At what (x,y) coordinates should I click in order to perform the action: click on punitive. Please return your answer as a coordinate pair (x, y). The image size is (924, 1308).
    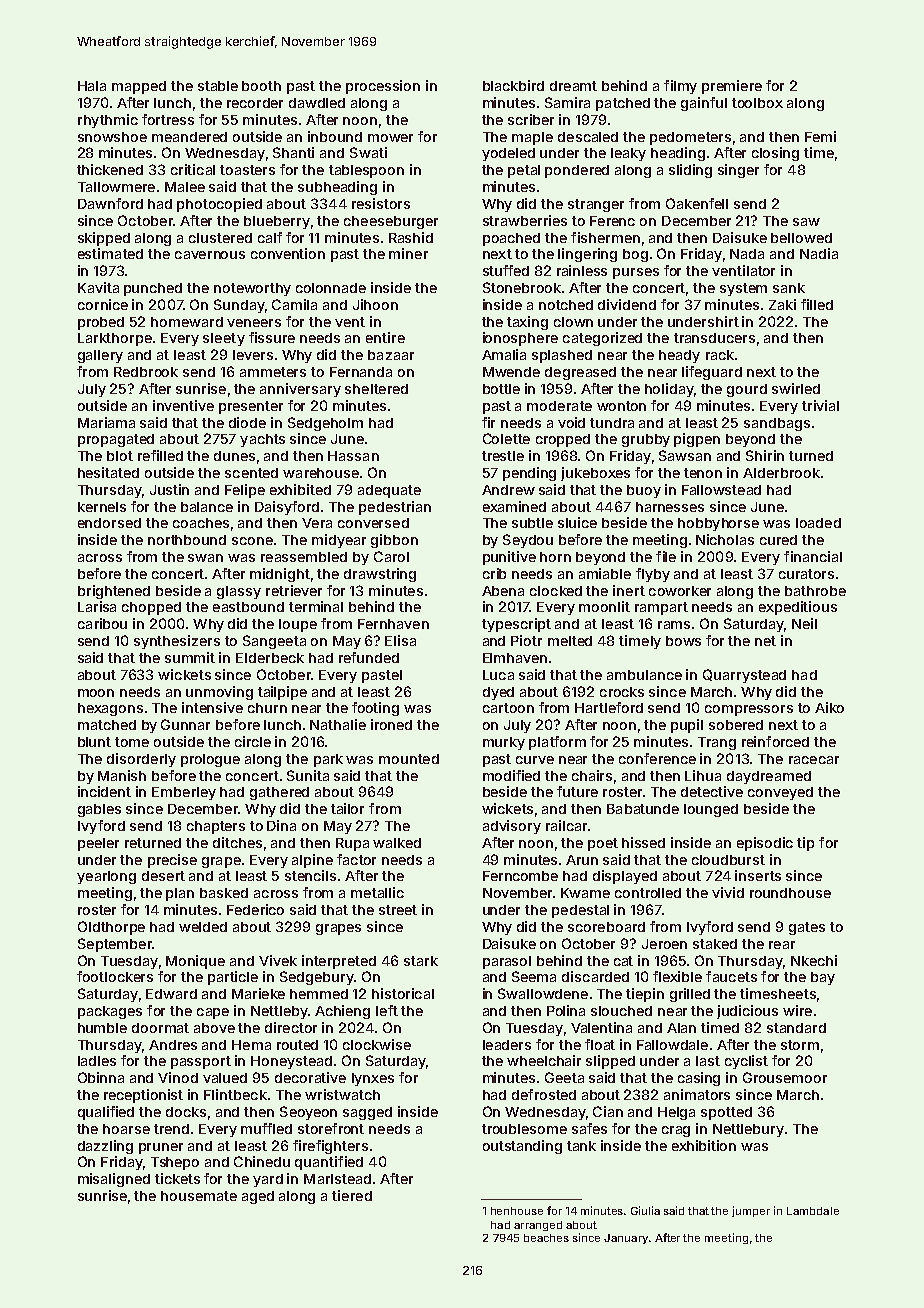
    Looking at the image, I should click on (509, 558).
